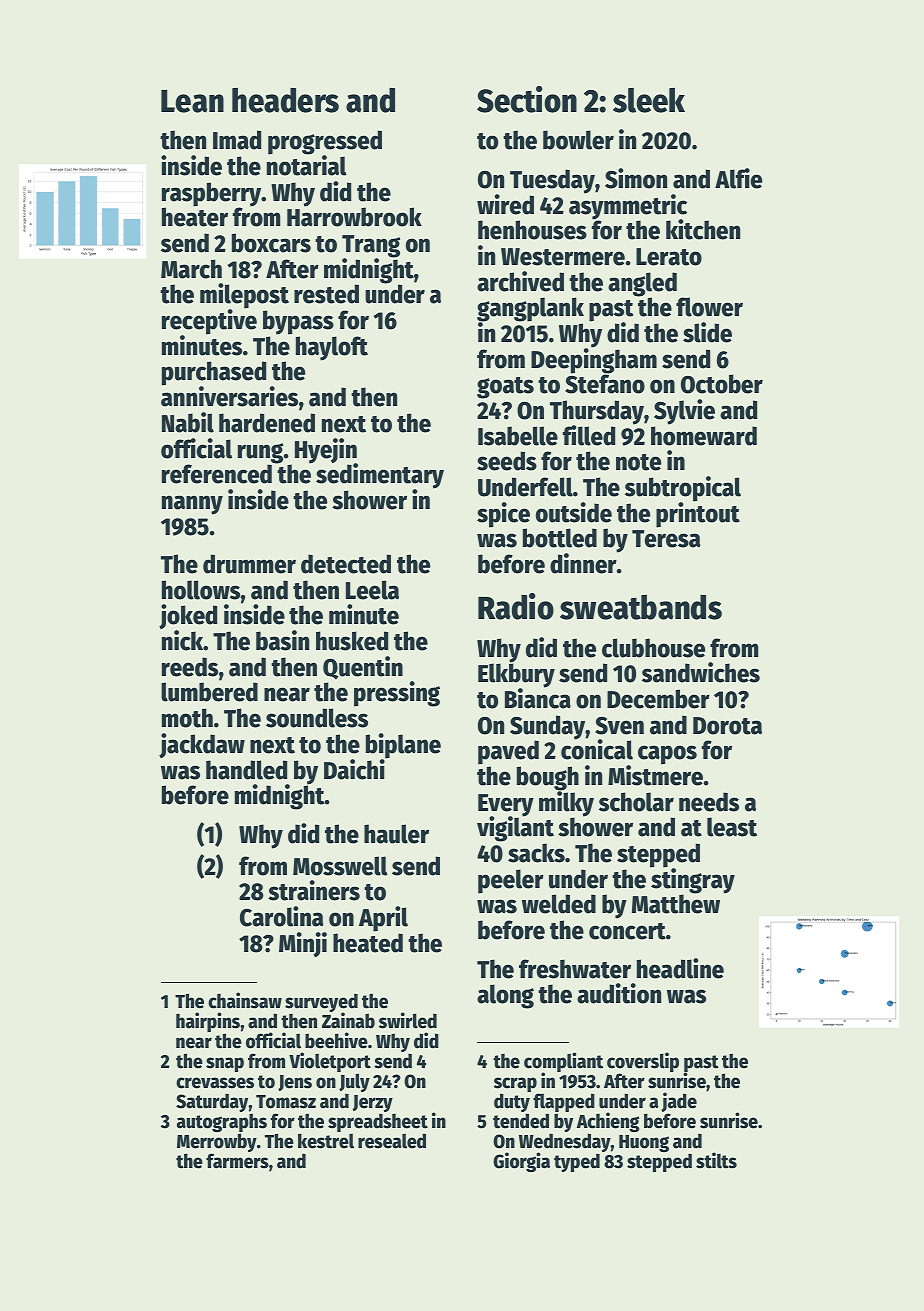 The height and width of the page is (1311, 924). Describe the element at coordinates (619, 726) in the page. I see `Sven` at that location.
